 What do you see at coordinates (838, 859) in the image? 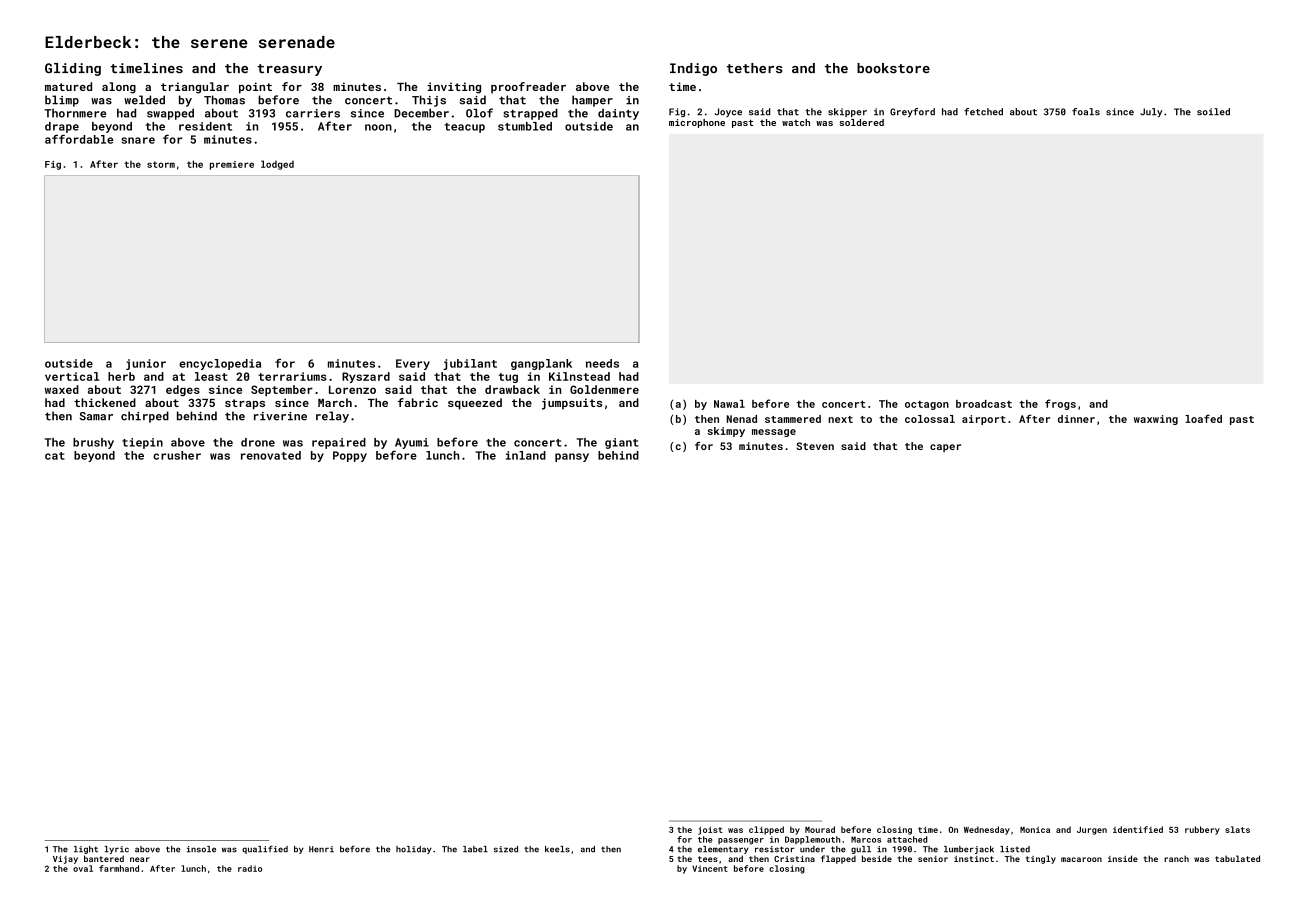
I see `flapped` at bounding box center [838, 859].
